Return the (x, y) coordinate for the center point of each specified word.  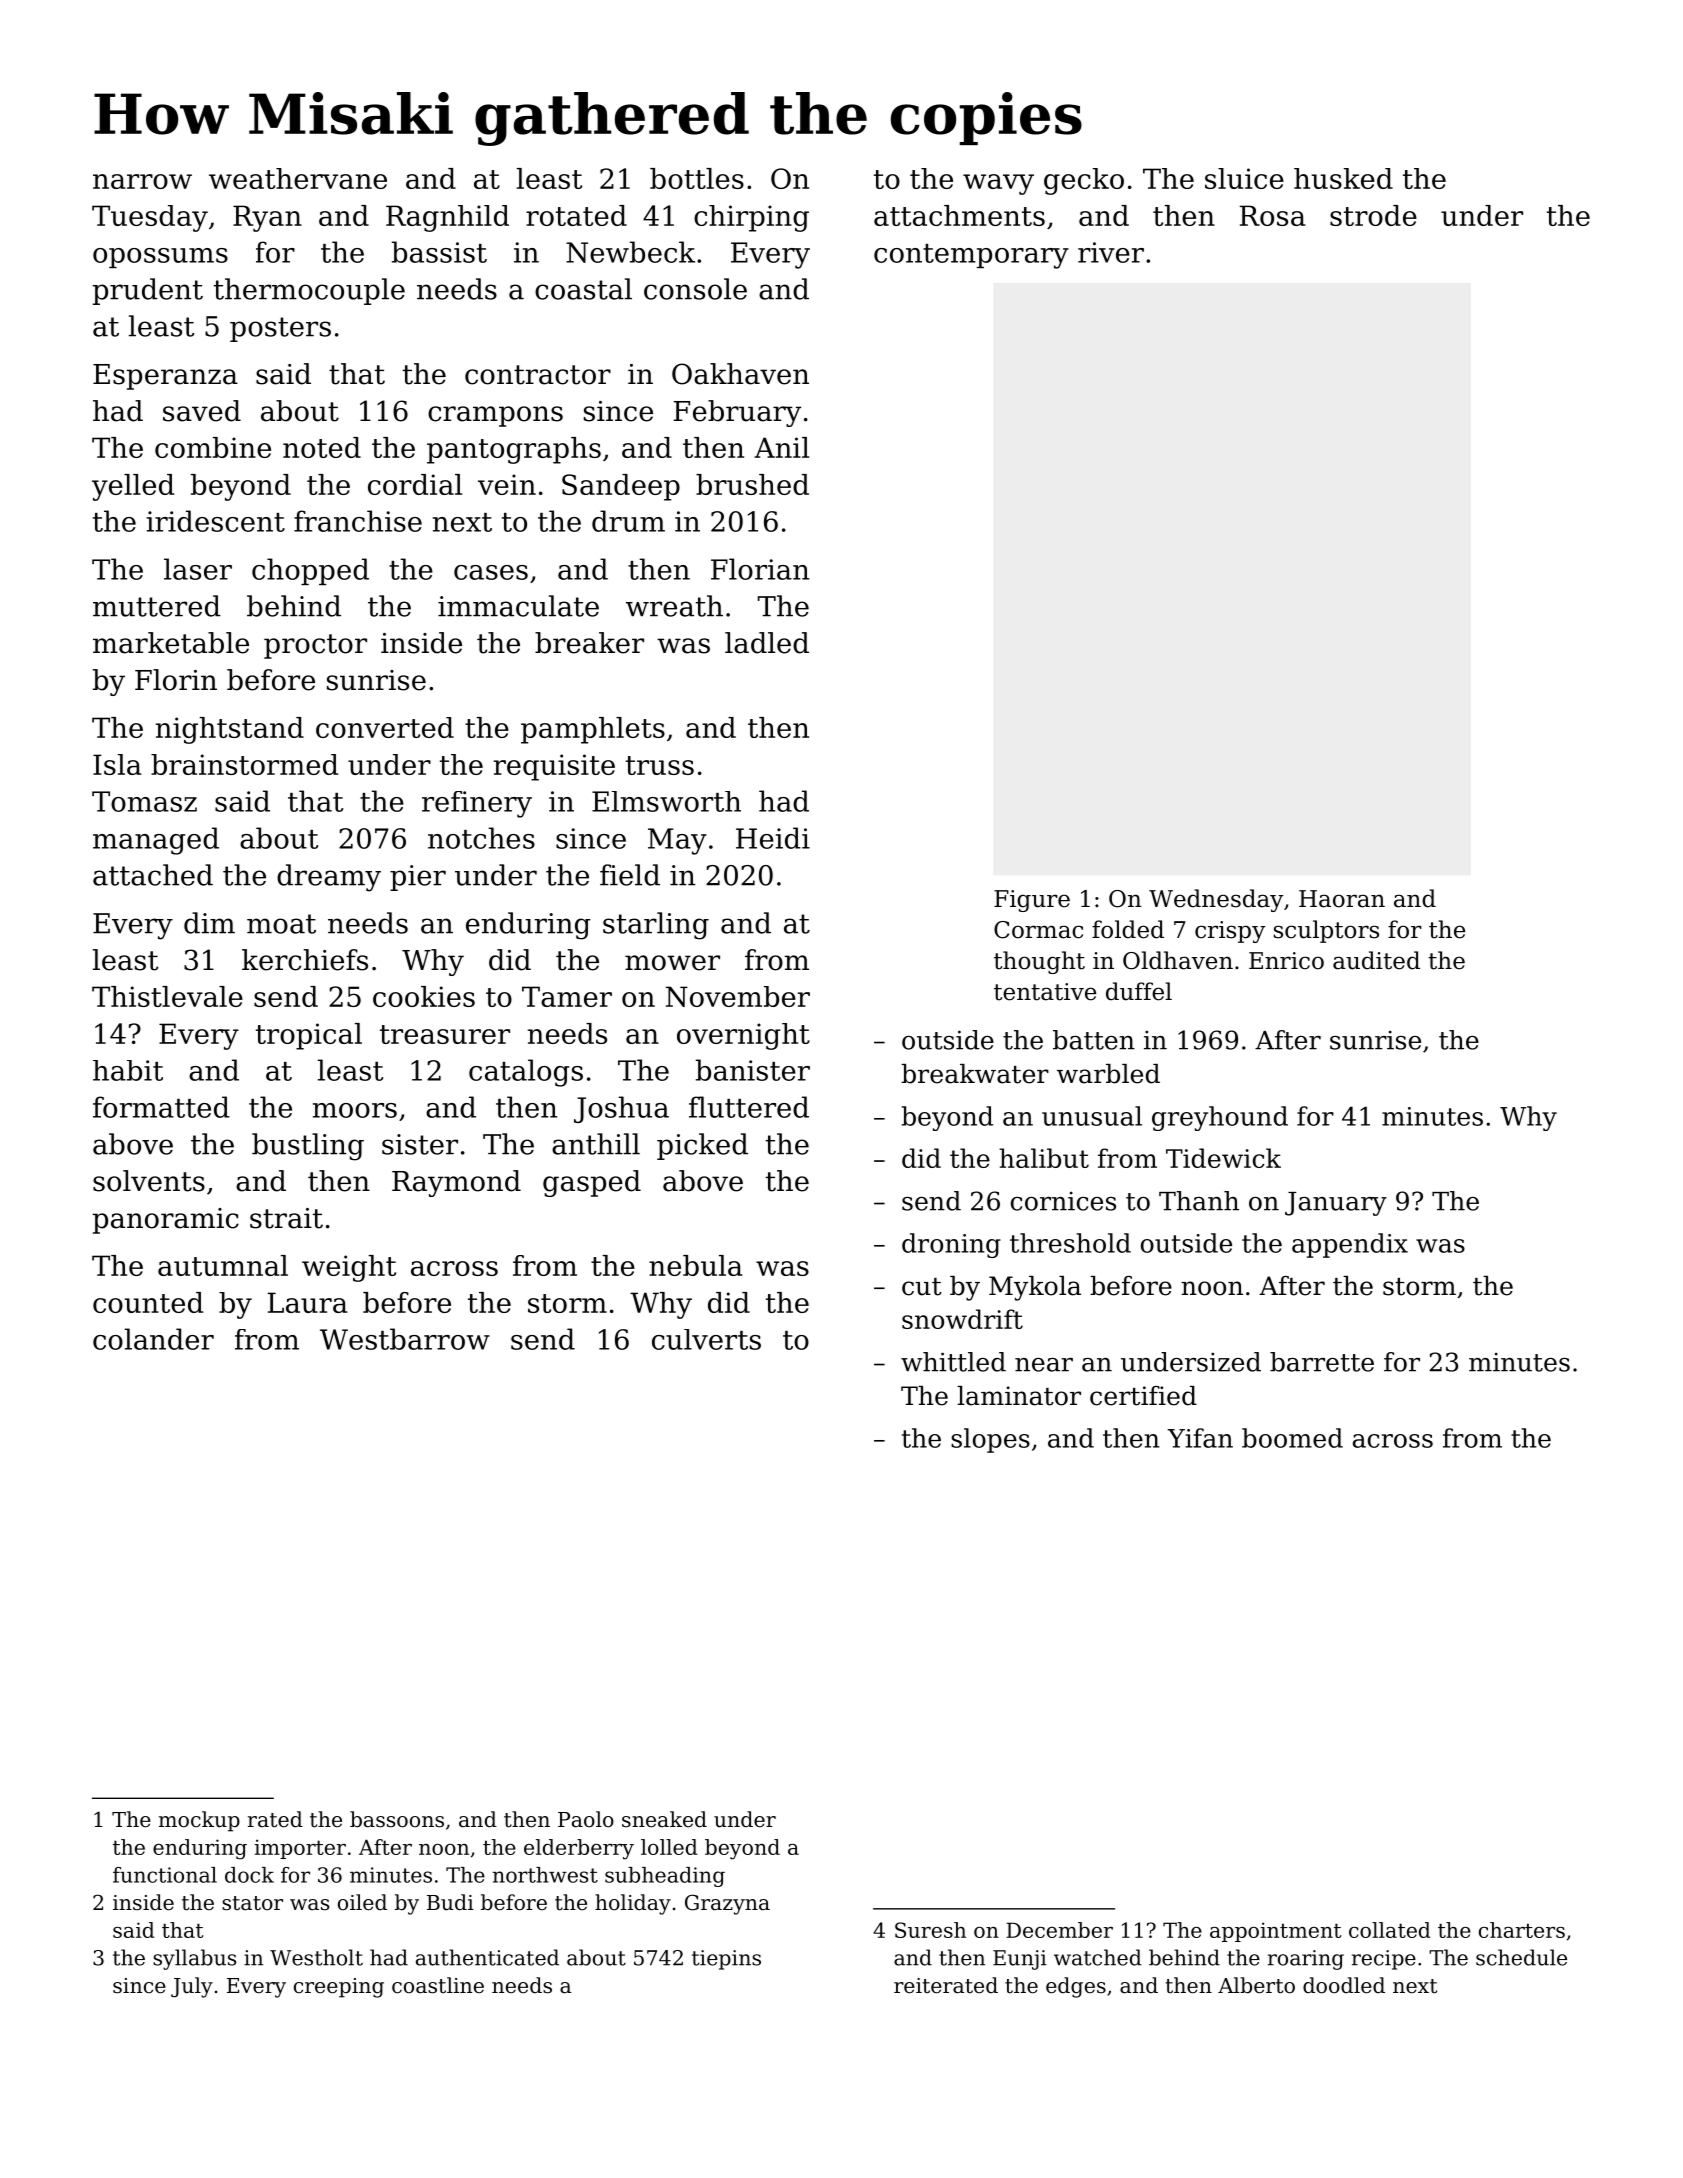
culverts (706, 1339)
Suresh (930, 1930)
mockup (199, 1821)
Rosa (1273, 215)
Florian (760, 569)
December (1059, 1930)
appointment (1275, 1932)
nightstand (230, 730)
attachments (959, 215)
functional (165, 1875)
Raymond (456, 1183)
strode (1373, 215)
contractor (538, 375)
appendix (1350, 1245)
